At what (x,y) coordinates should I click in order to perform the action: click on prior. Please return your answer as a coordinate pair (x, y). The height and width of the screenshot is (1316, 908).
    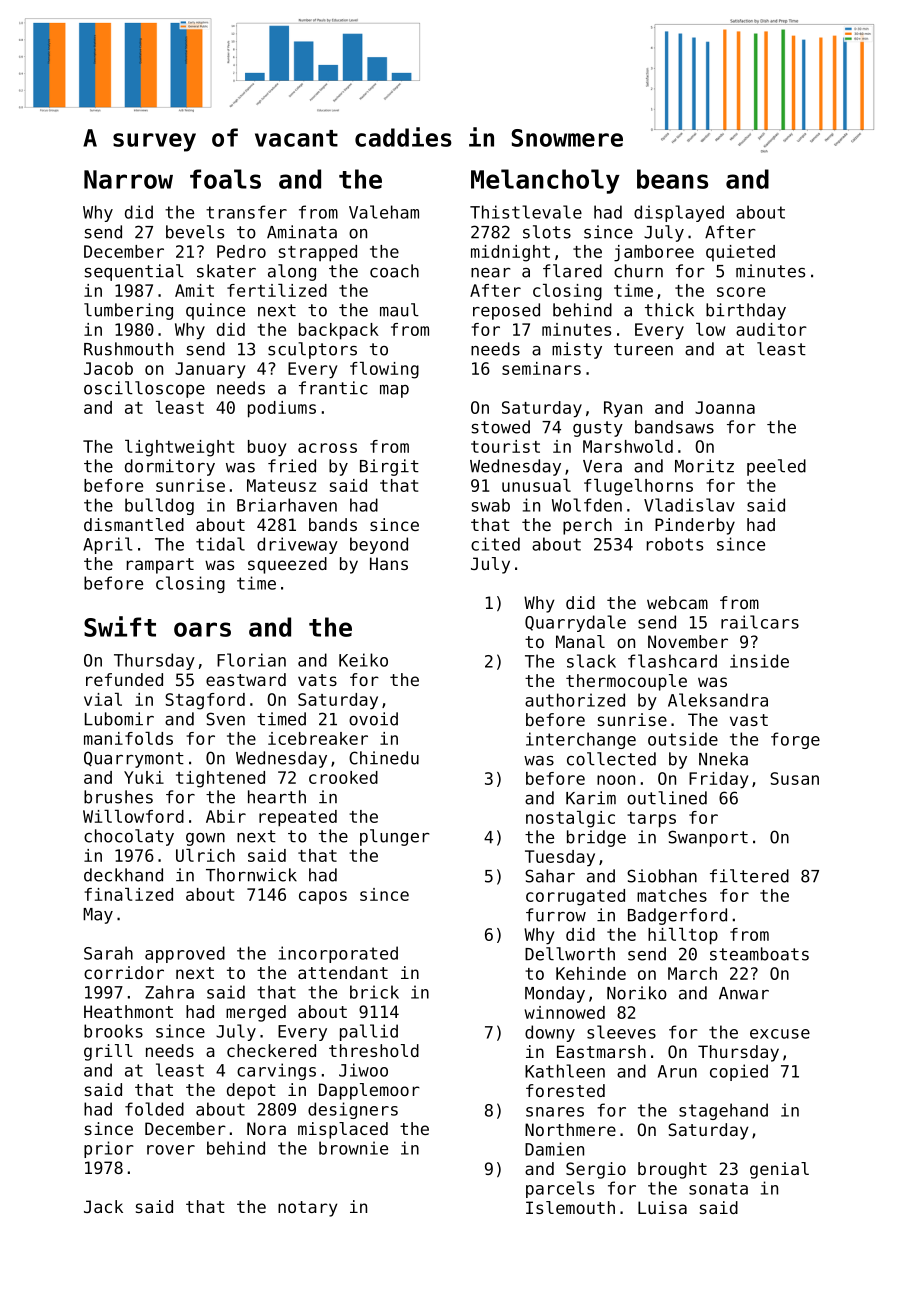
    Looking at the image, I should click on (109, 1149).
